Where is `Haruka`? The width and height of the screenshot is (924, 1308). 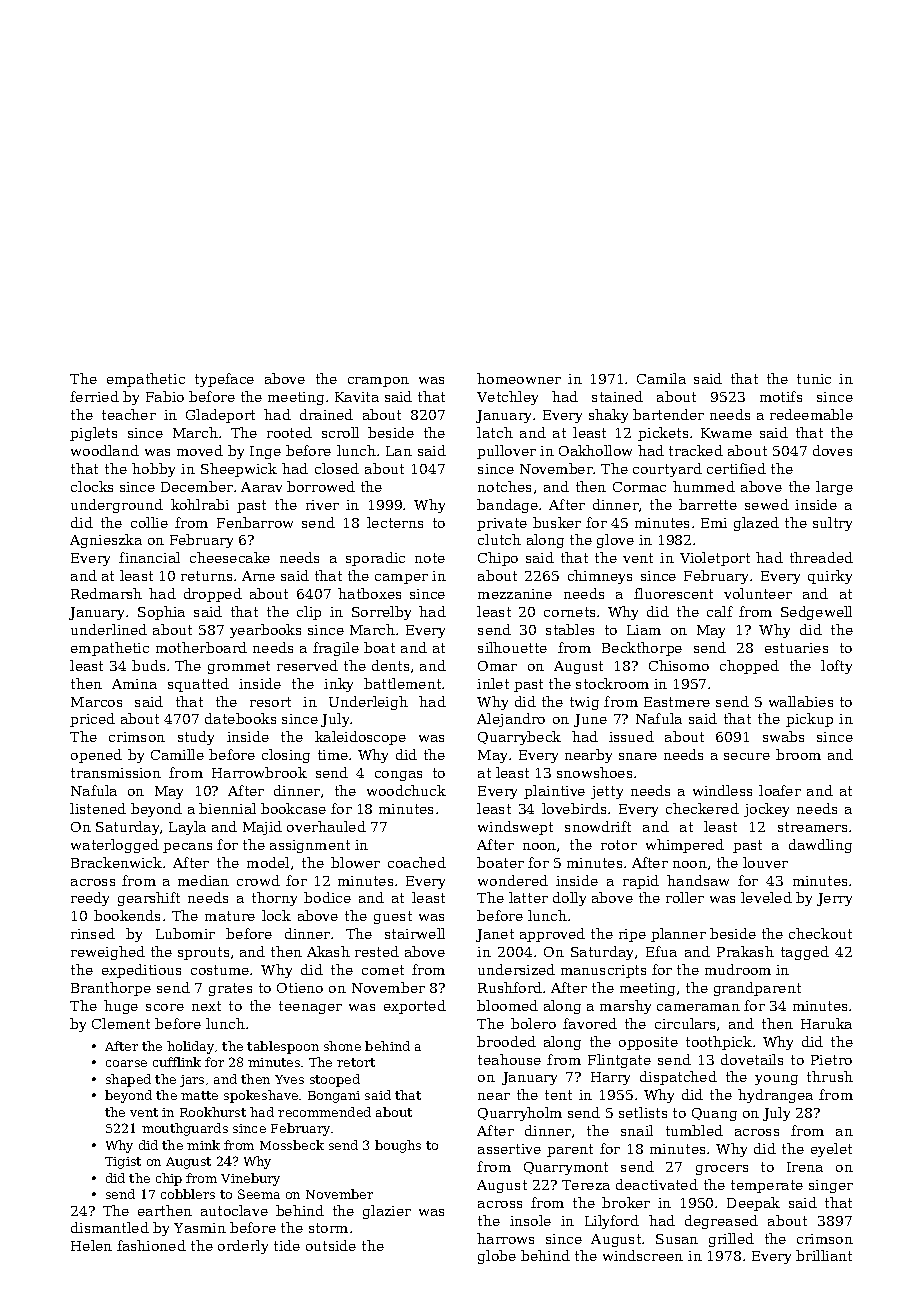
Haruka is located at coordinates (826, 1023).
